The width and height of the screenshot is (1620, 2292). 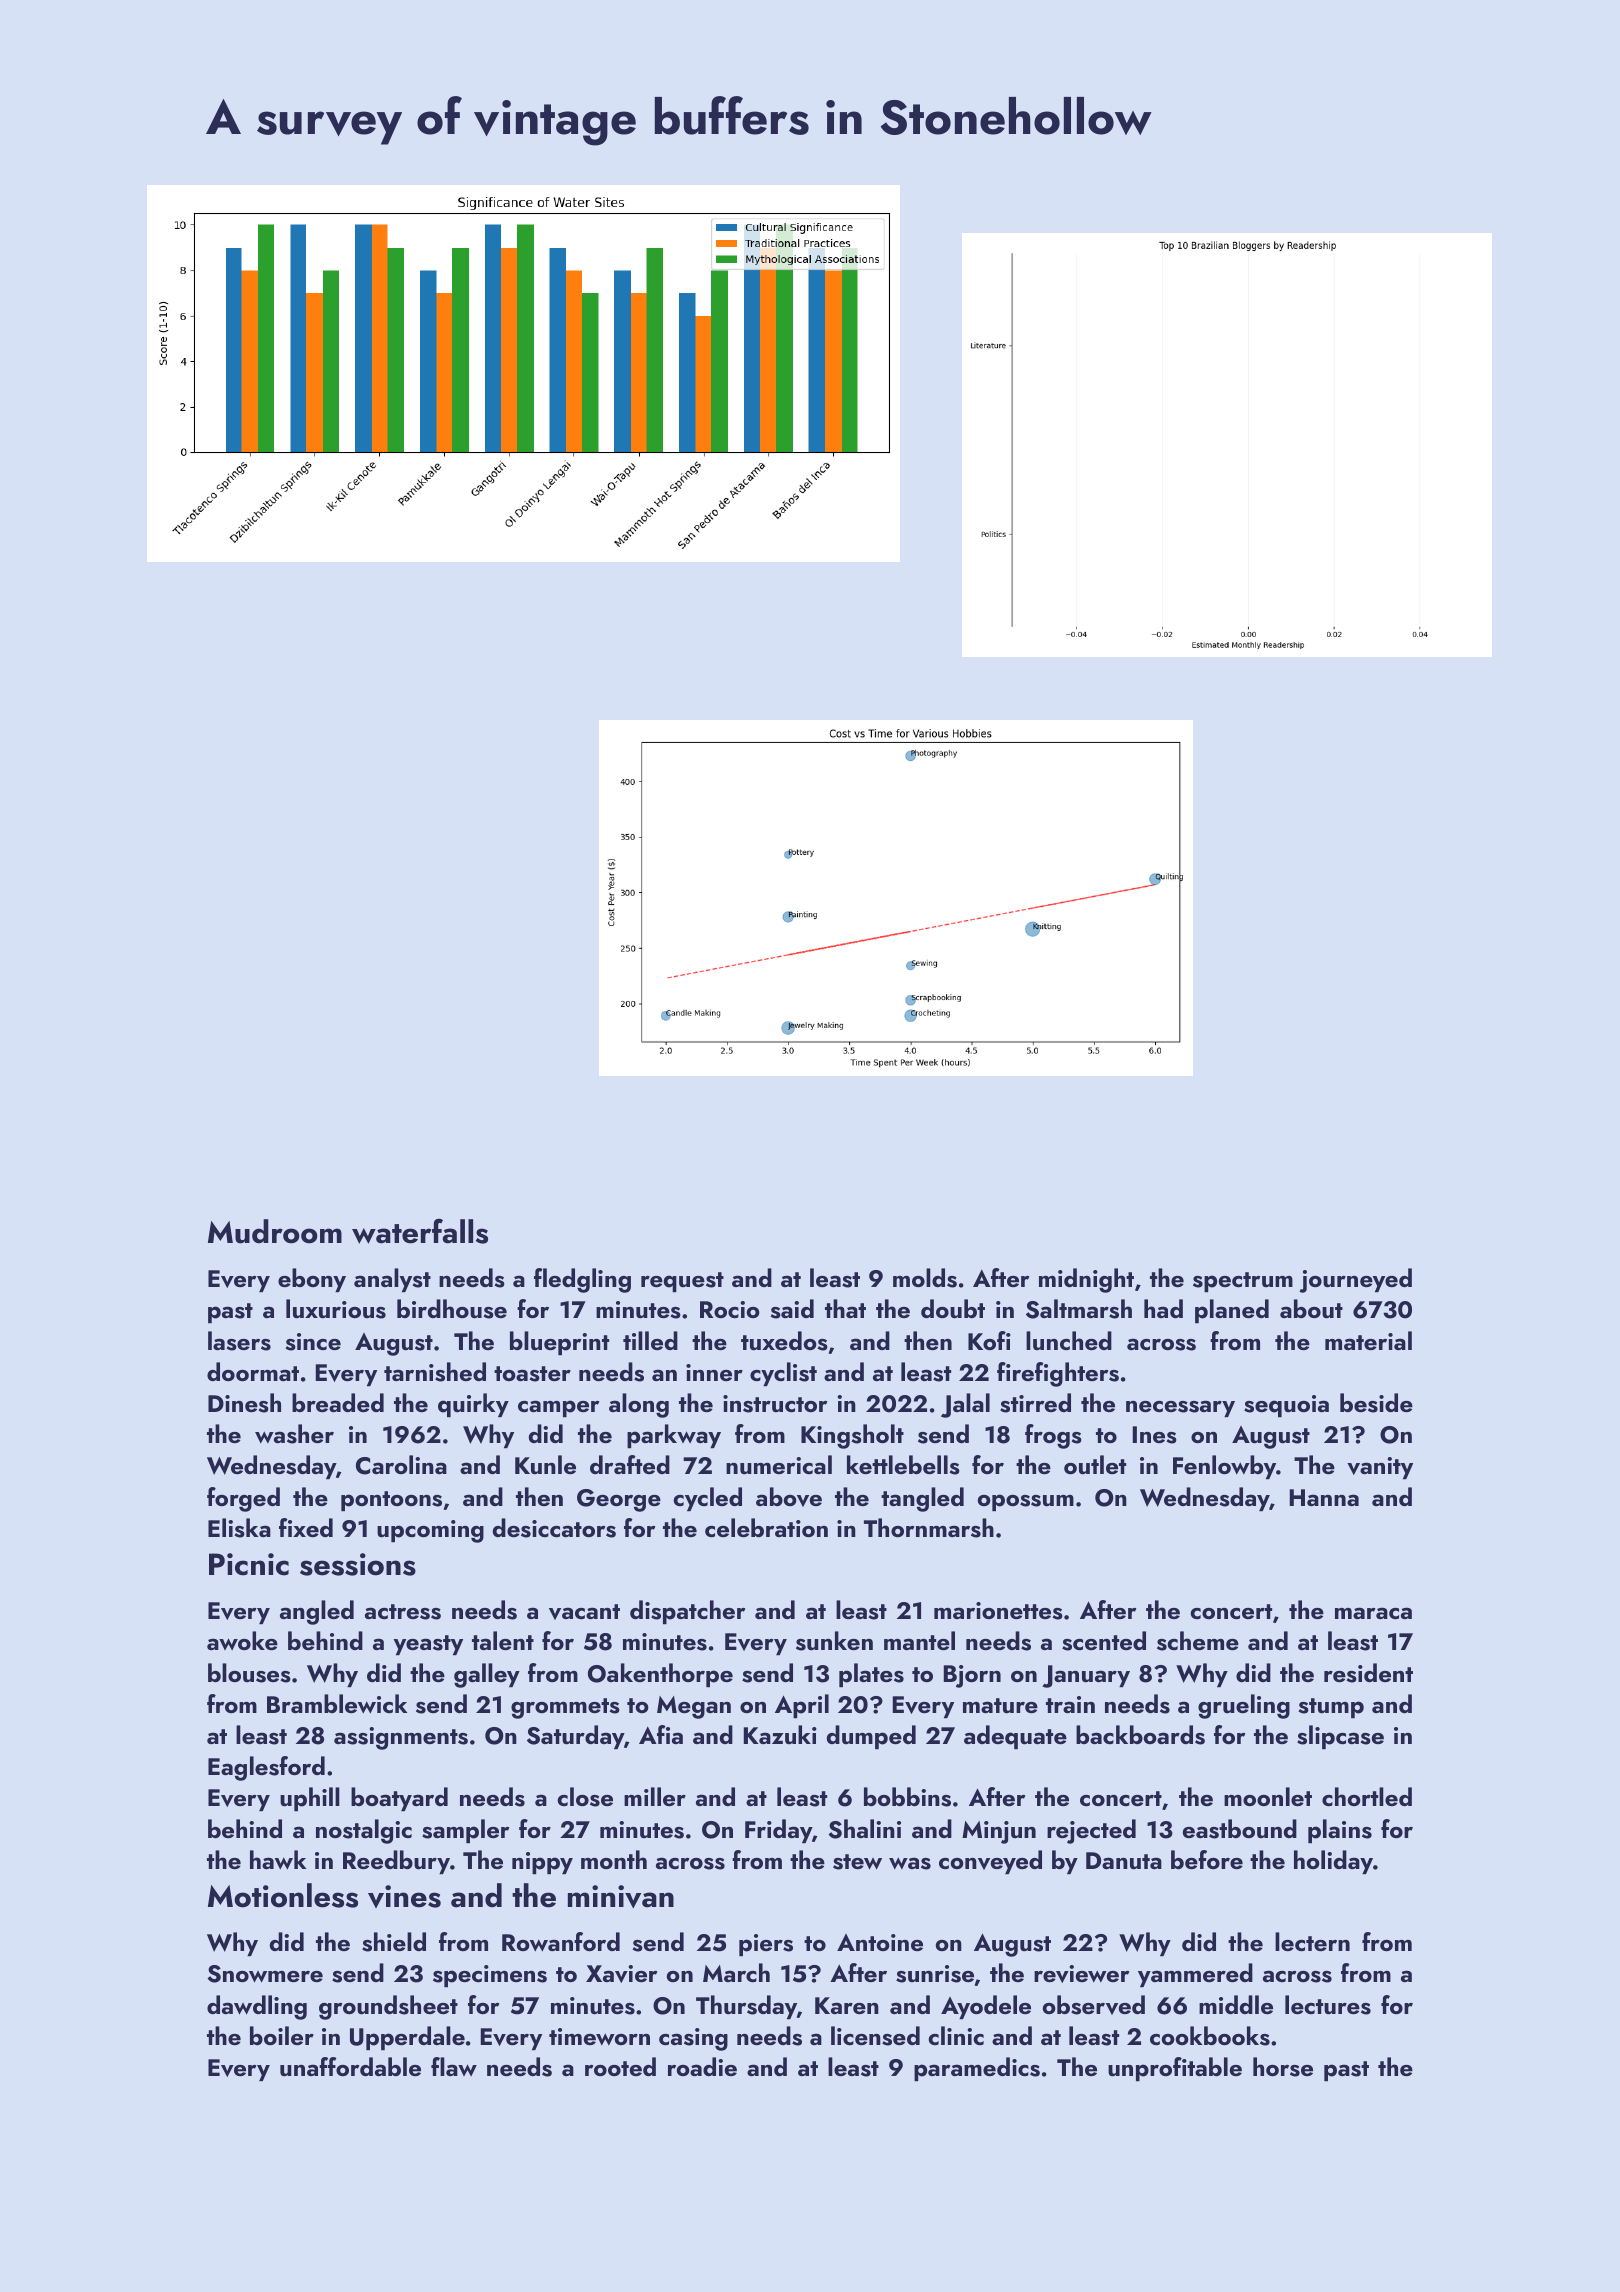 What do you see at coordinates (693, 2039) in the screenshot?
I see `casing` at bounding box center [693, 2039].
